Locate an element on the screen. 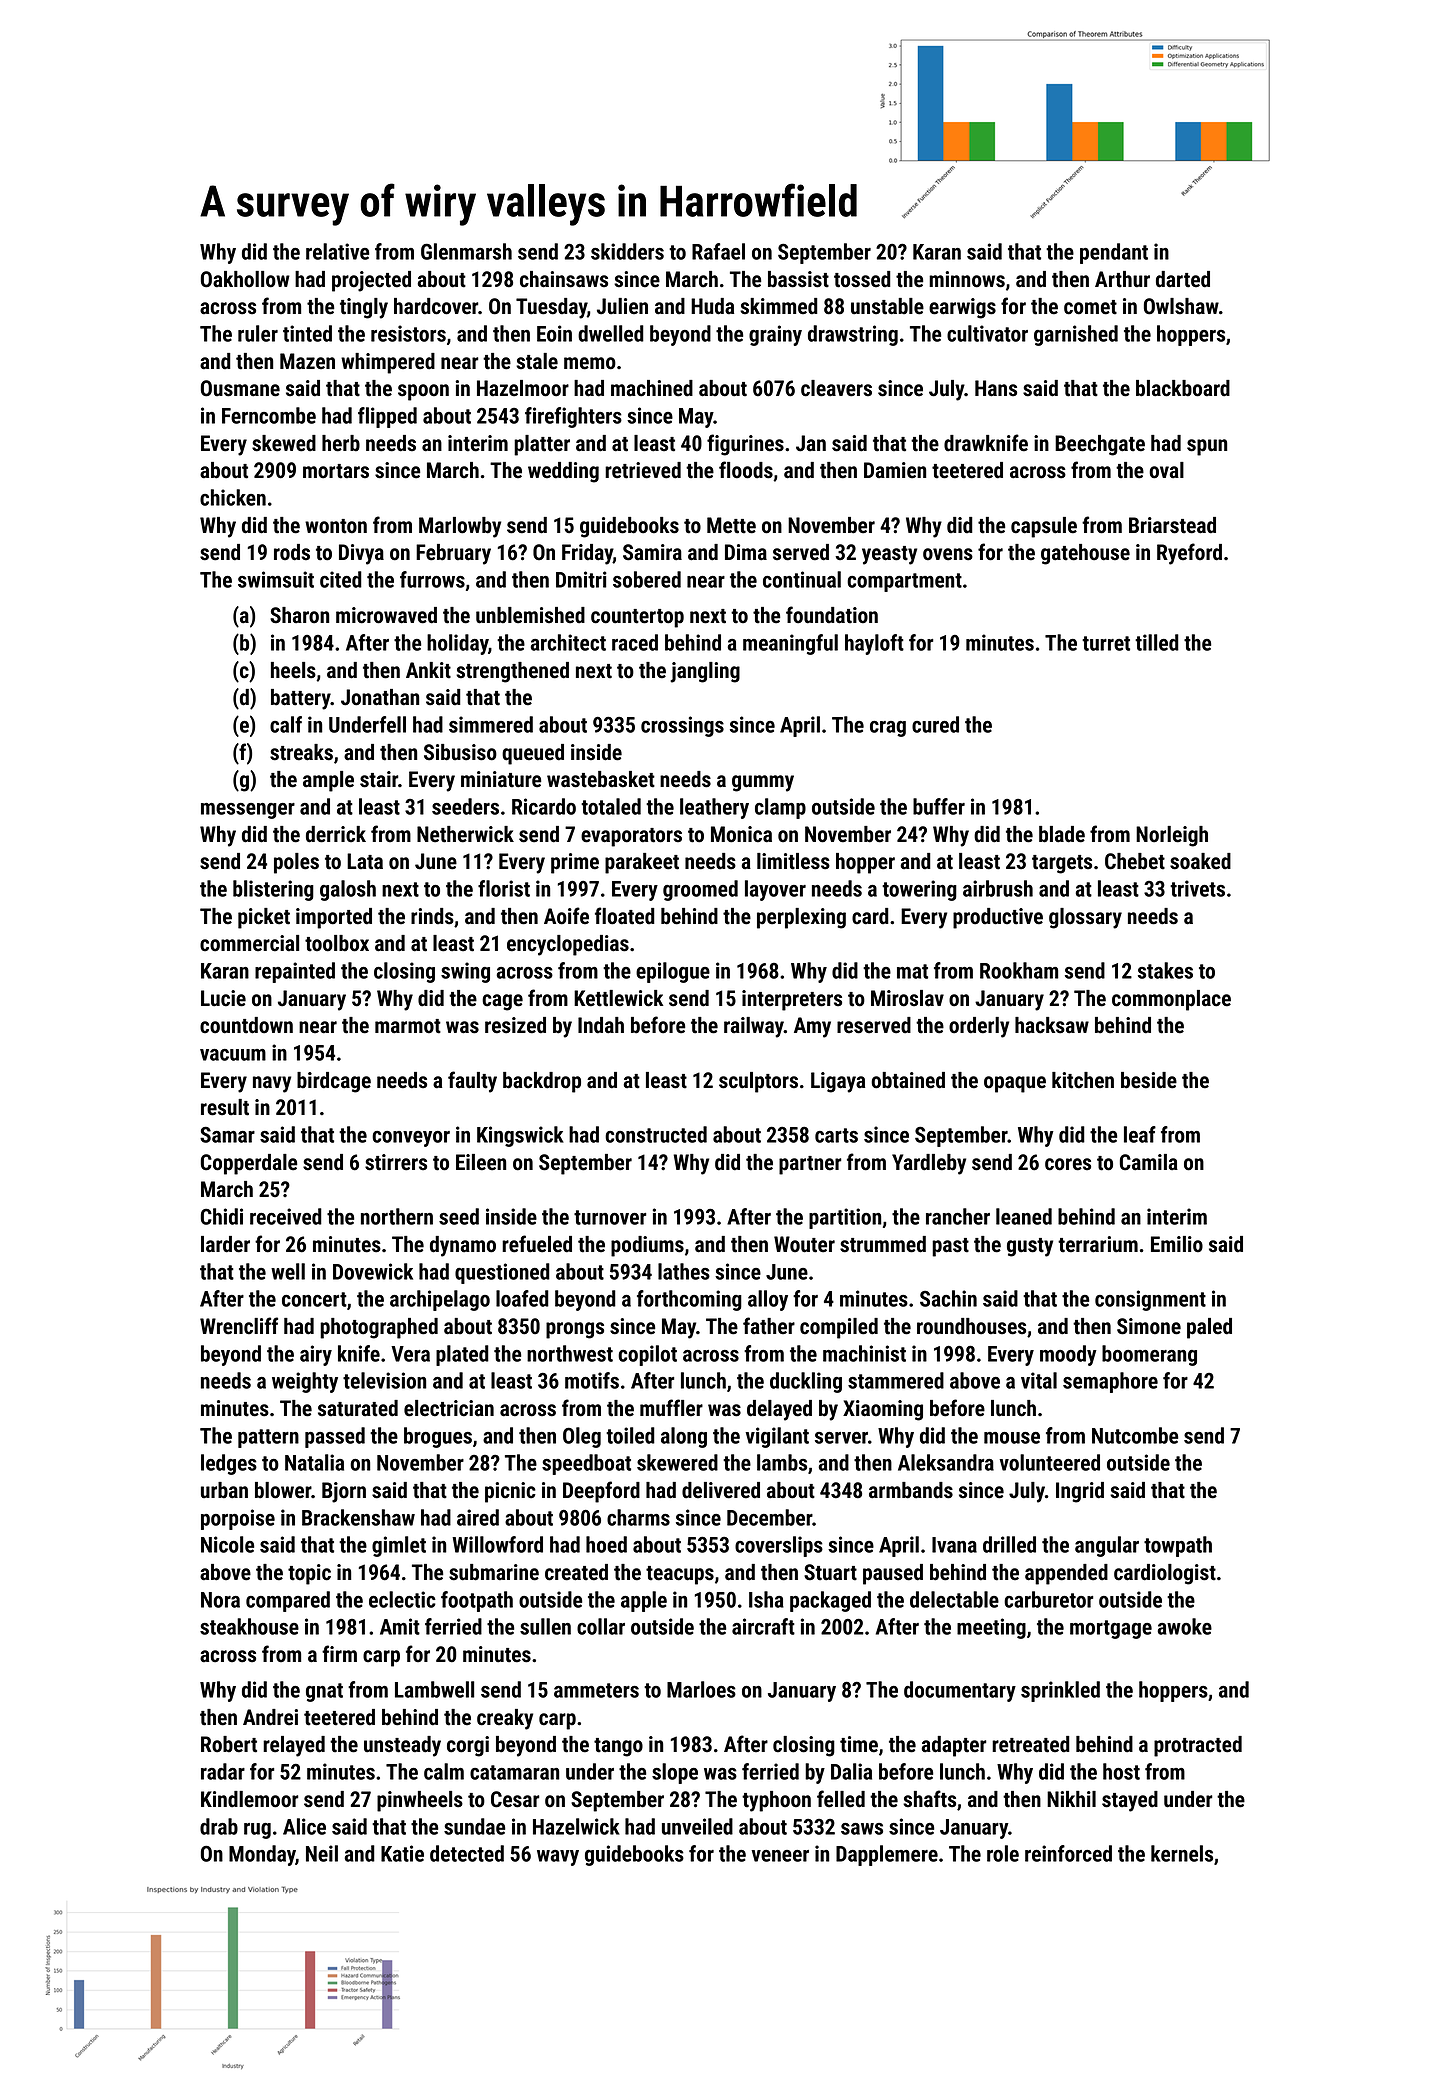  gatehouse is located at coordinates (1085, 554).
